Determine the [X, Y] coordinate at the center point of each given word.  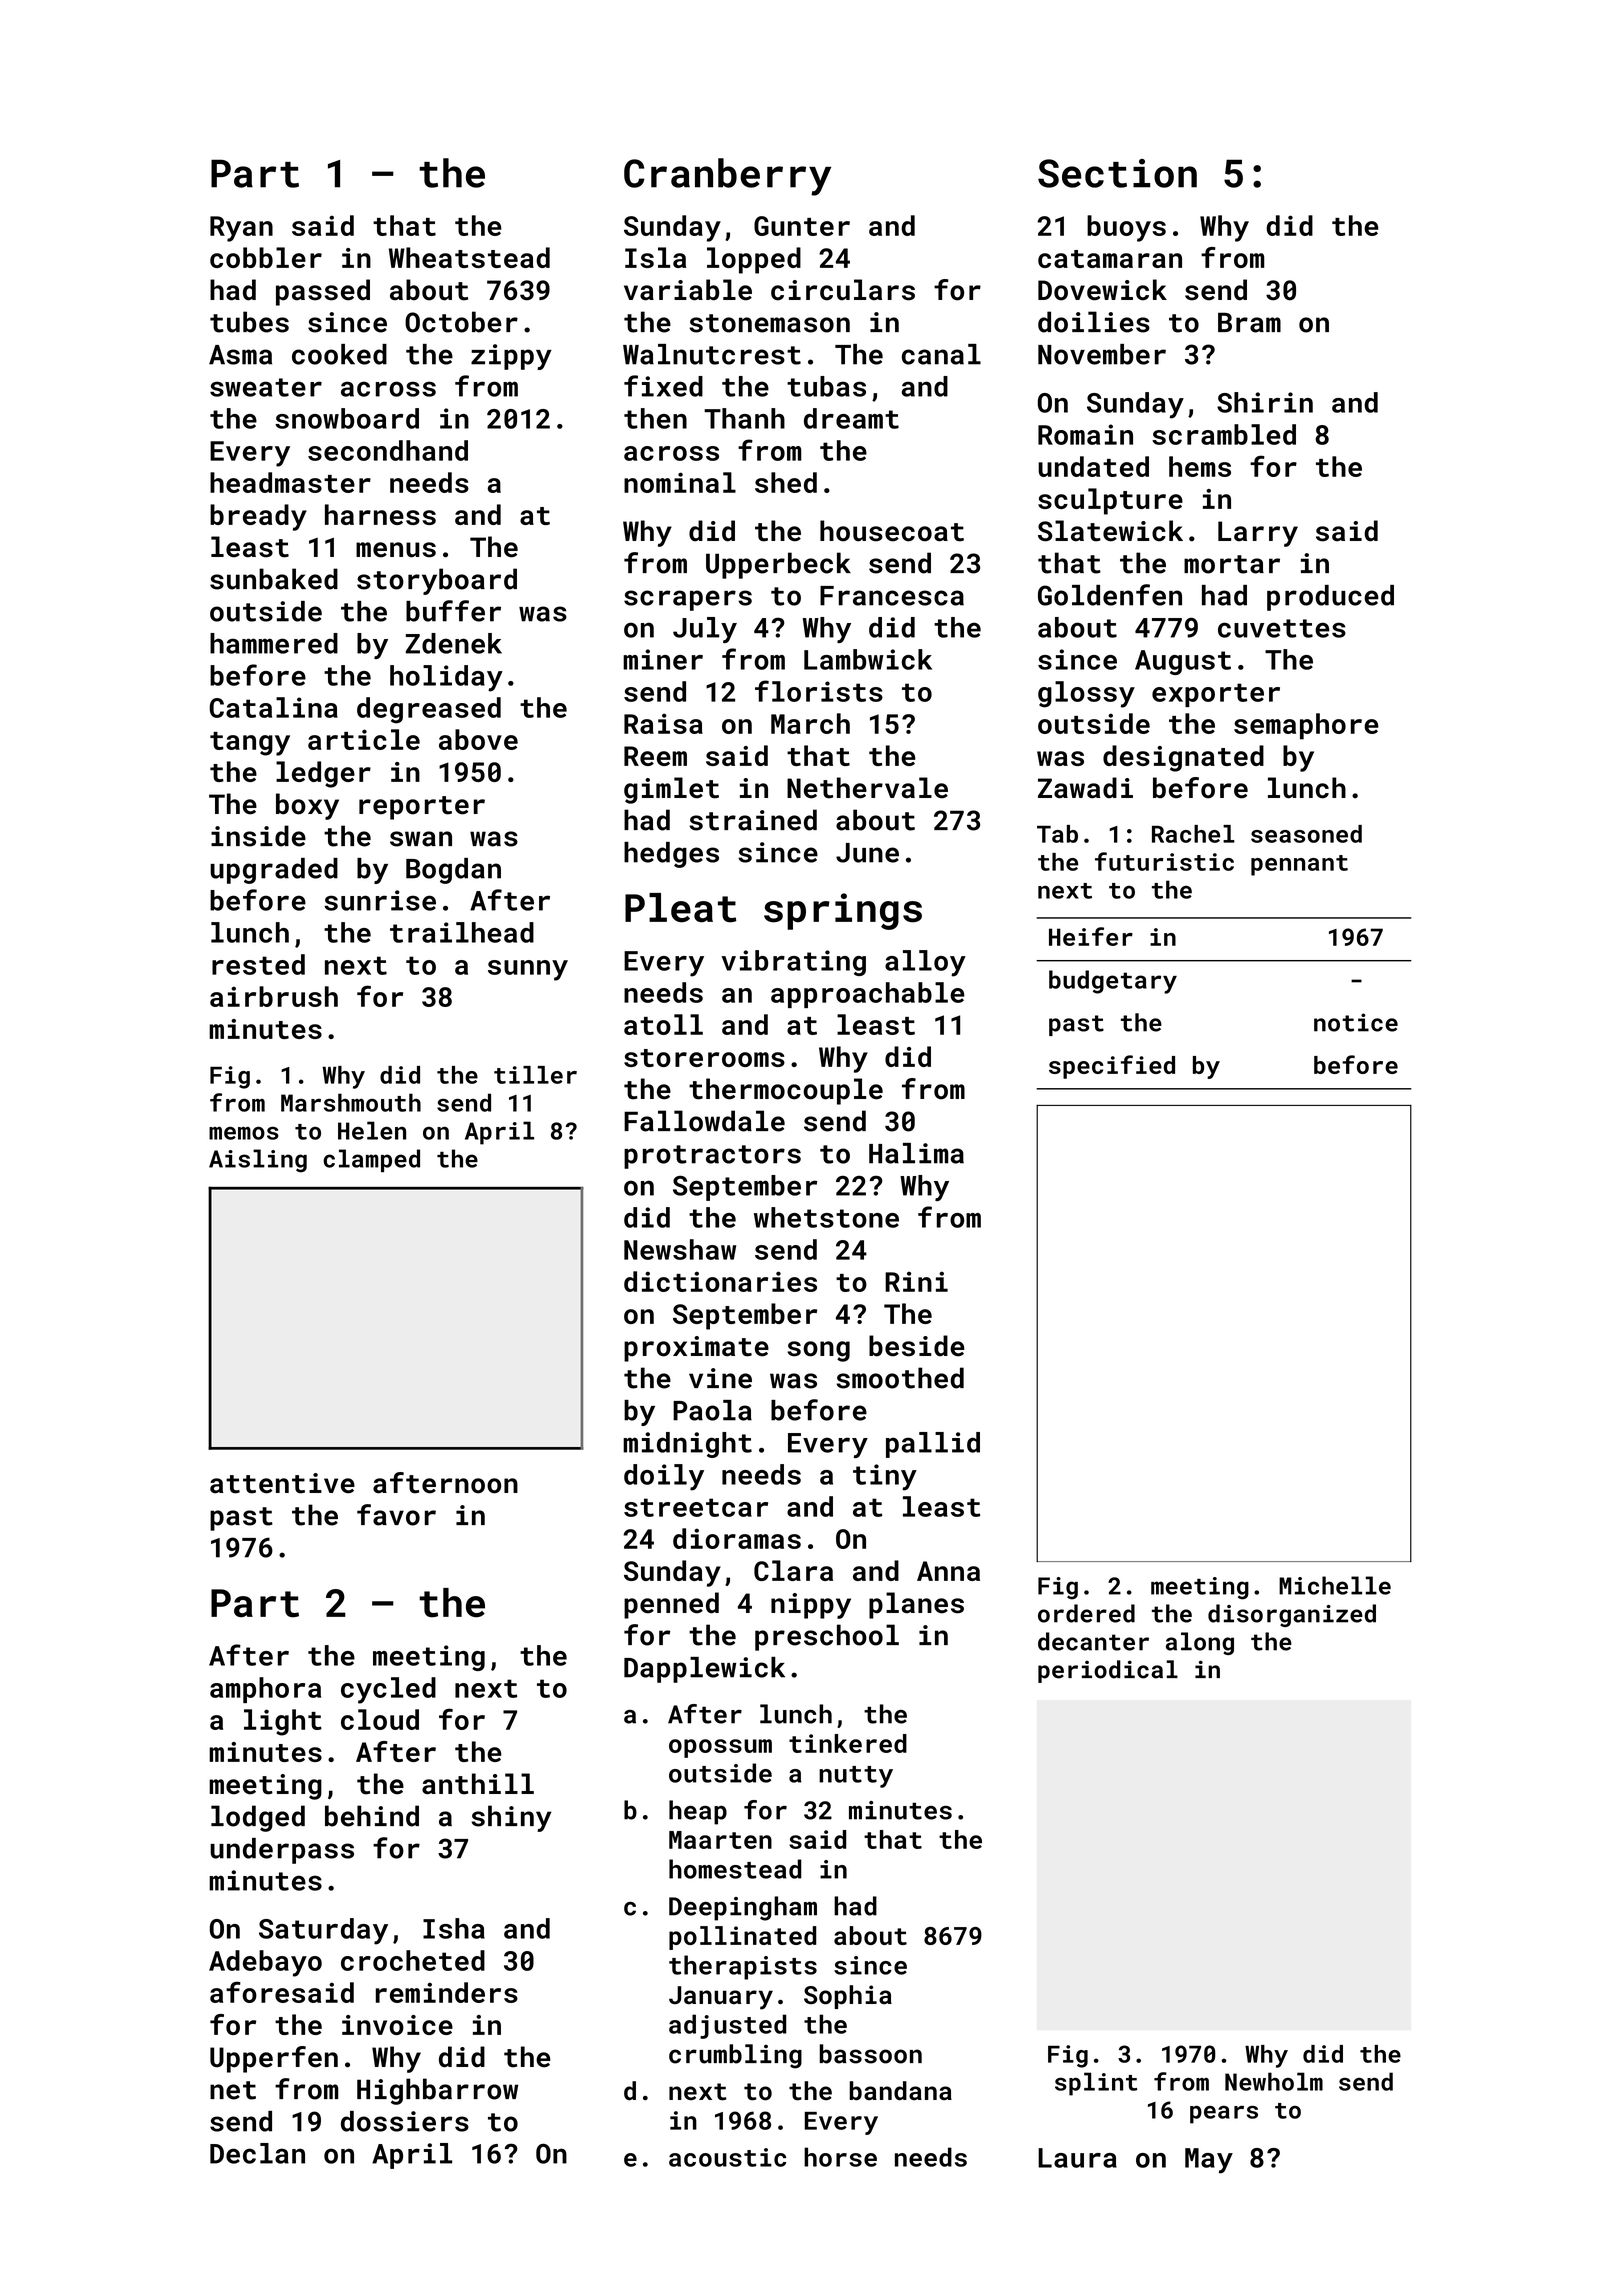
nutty [856, 1777]
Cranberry [727, 177]
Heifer [1091, 936]
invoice [397, 2025]
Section [1117, 173]
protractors [712, 1157]
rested [258, 964]
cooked [339, 354]
